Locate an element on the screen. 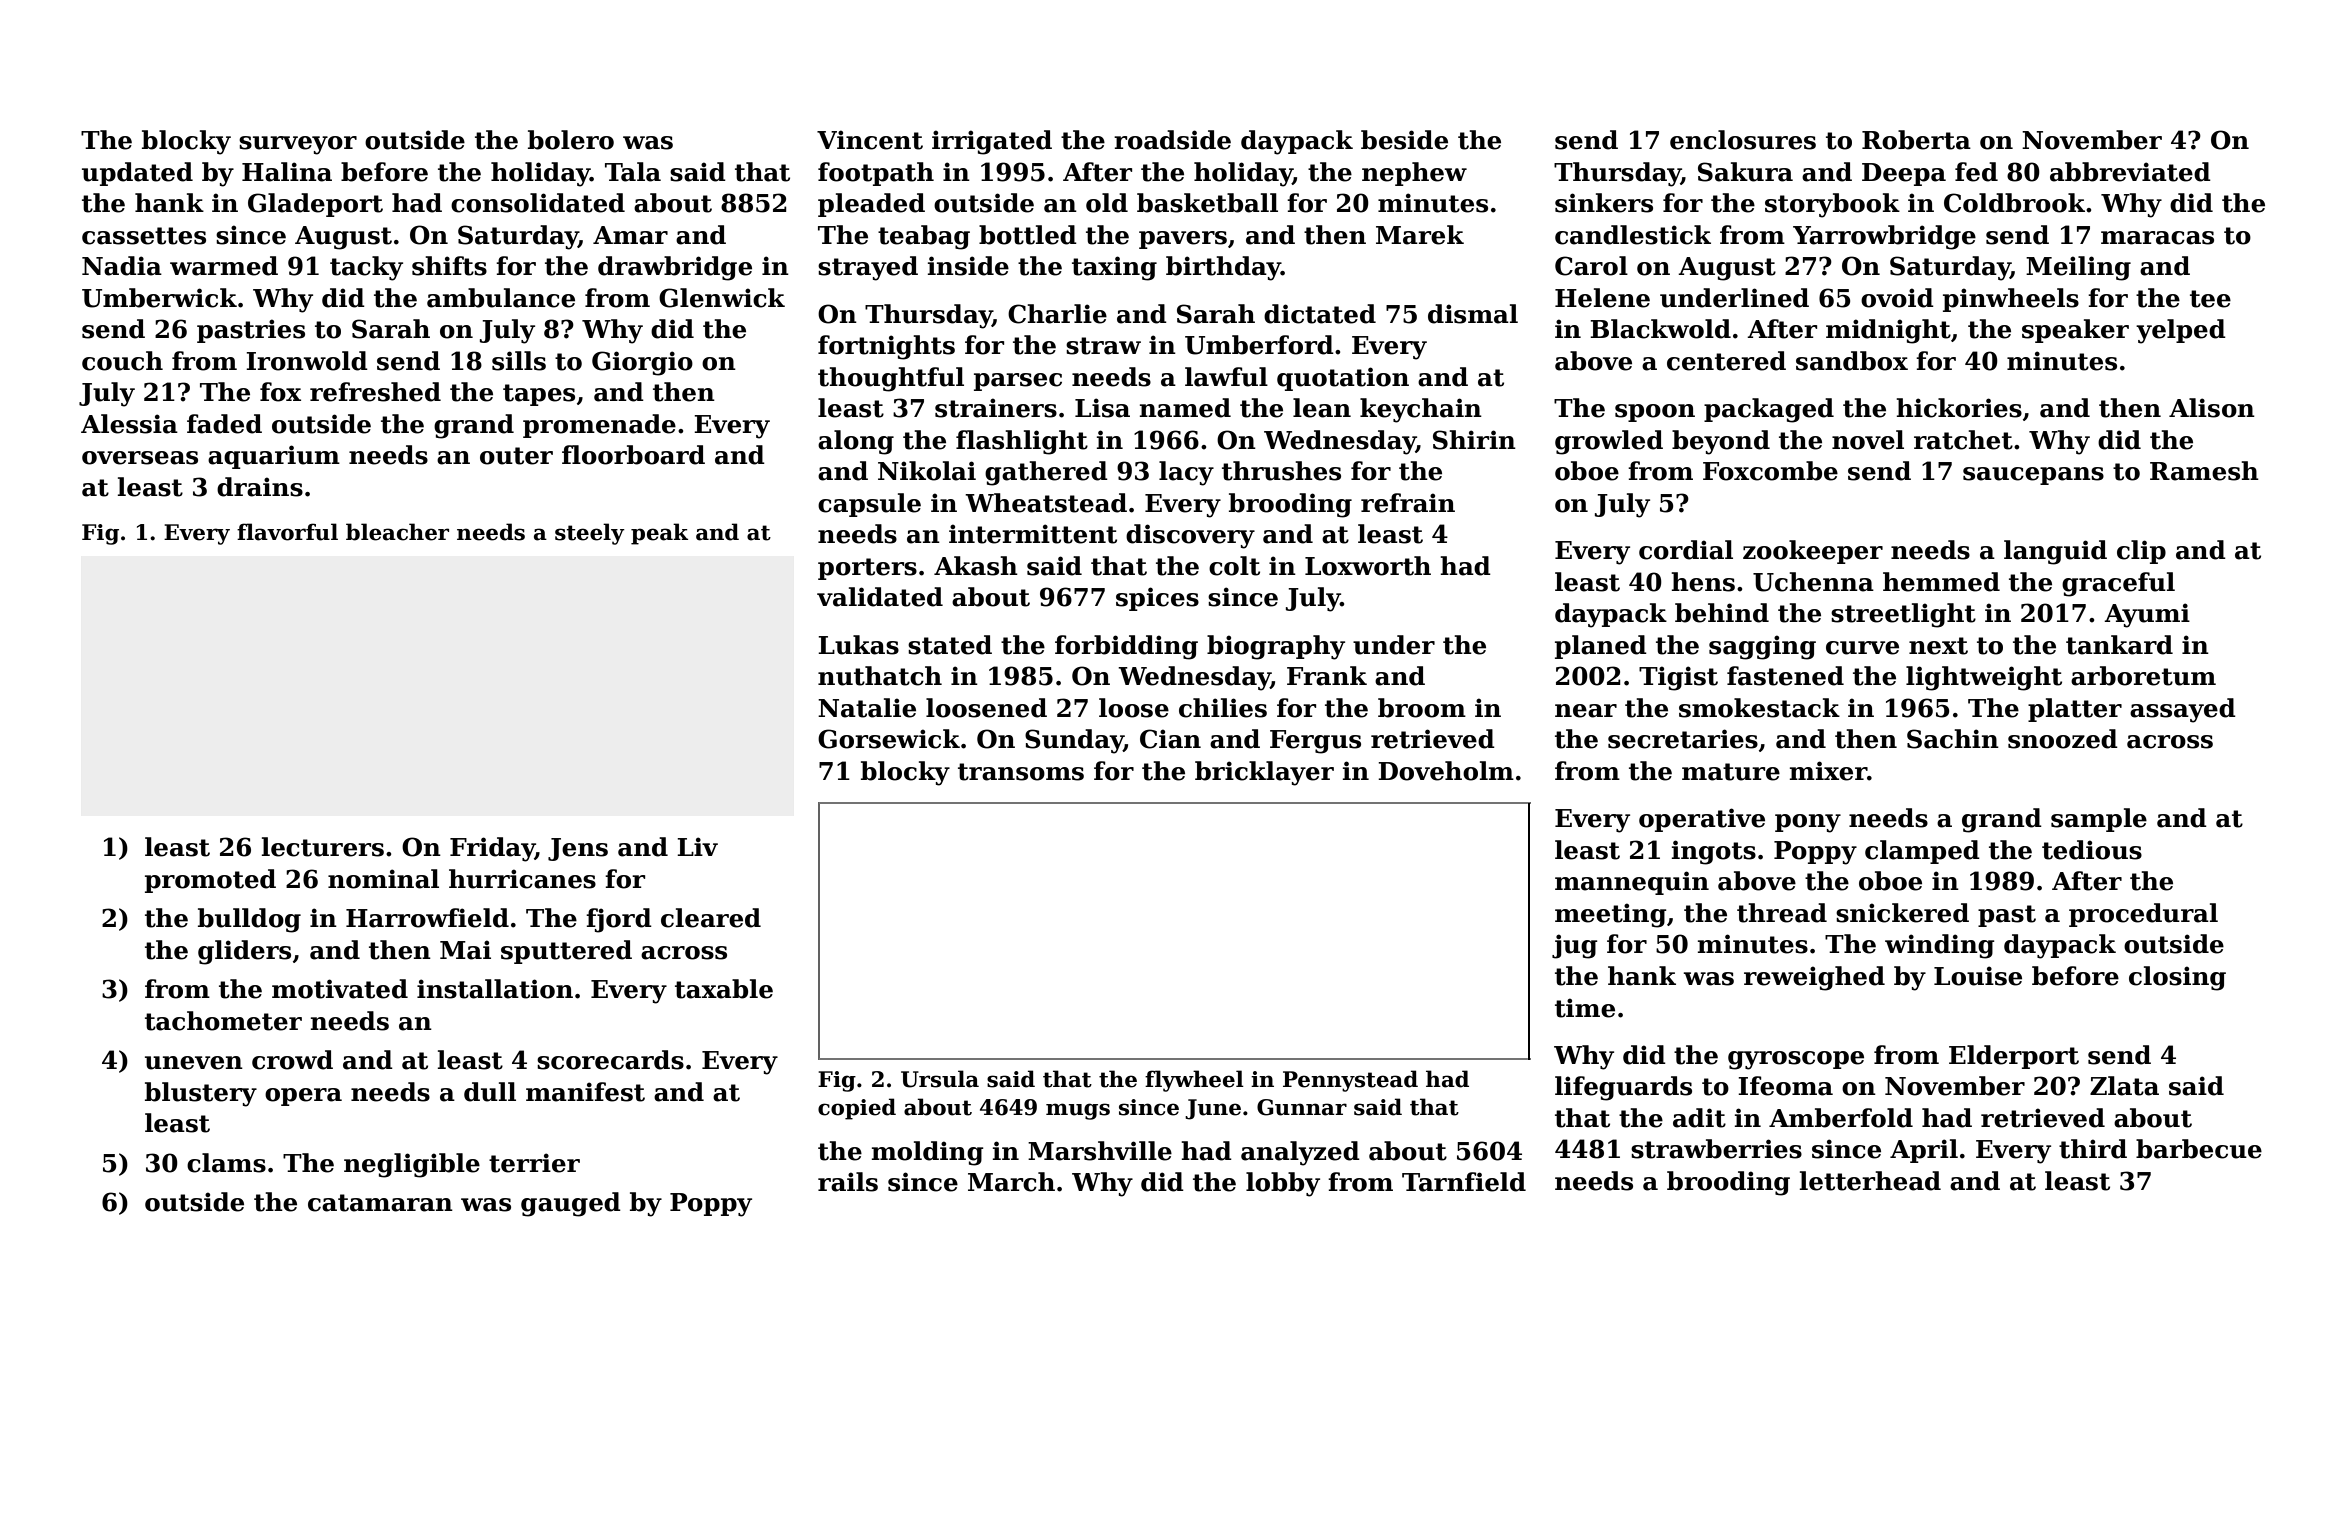  Marek is located at coordinates (1420, 235).
